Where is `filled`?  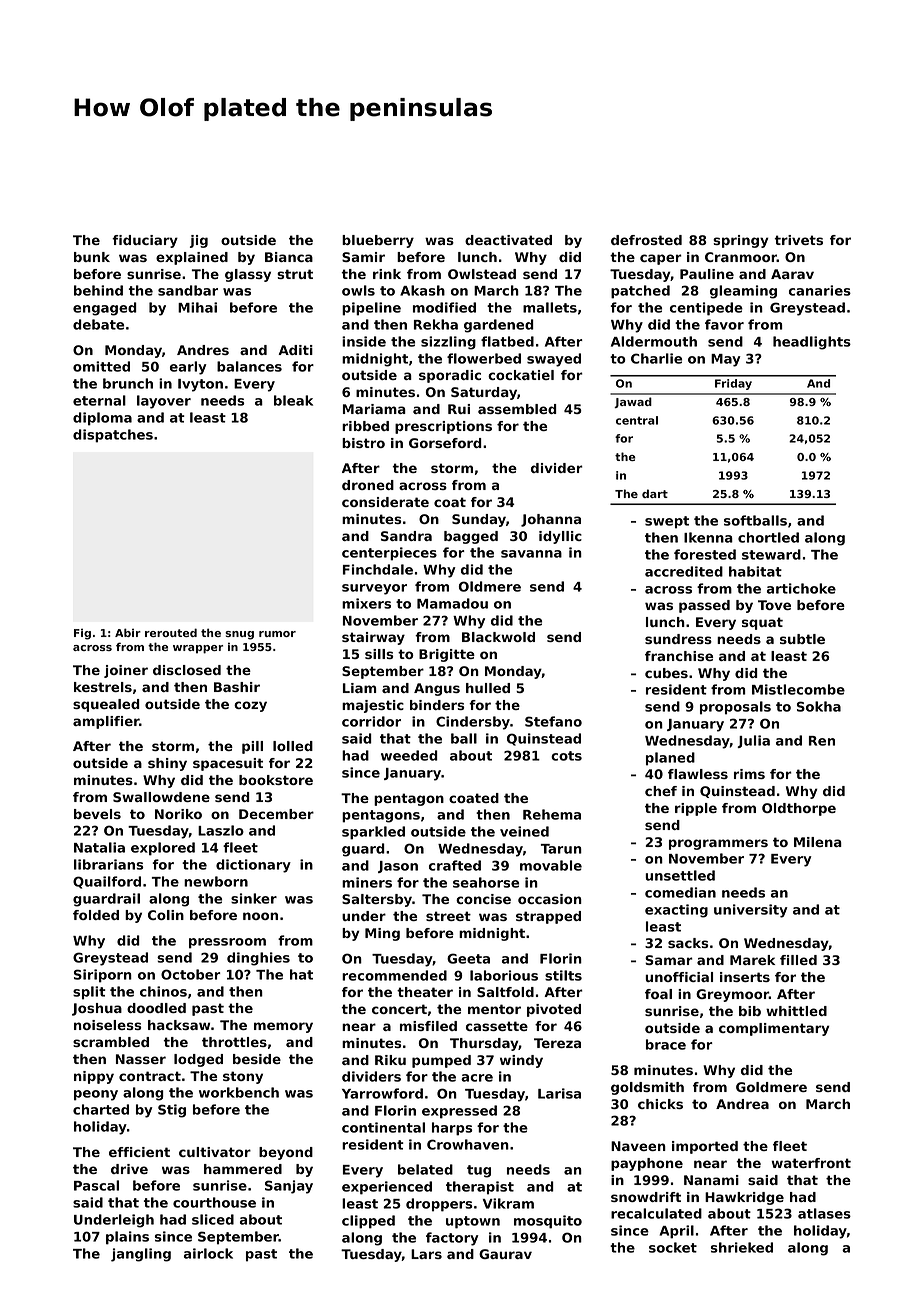 filled is located at coordinates (798, 960).
